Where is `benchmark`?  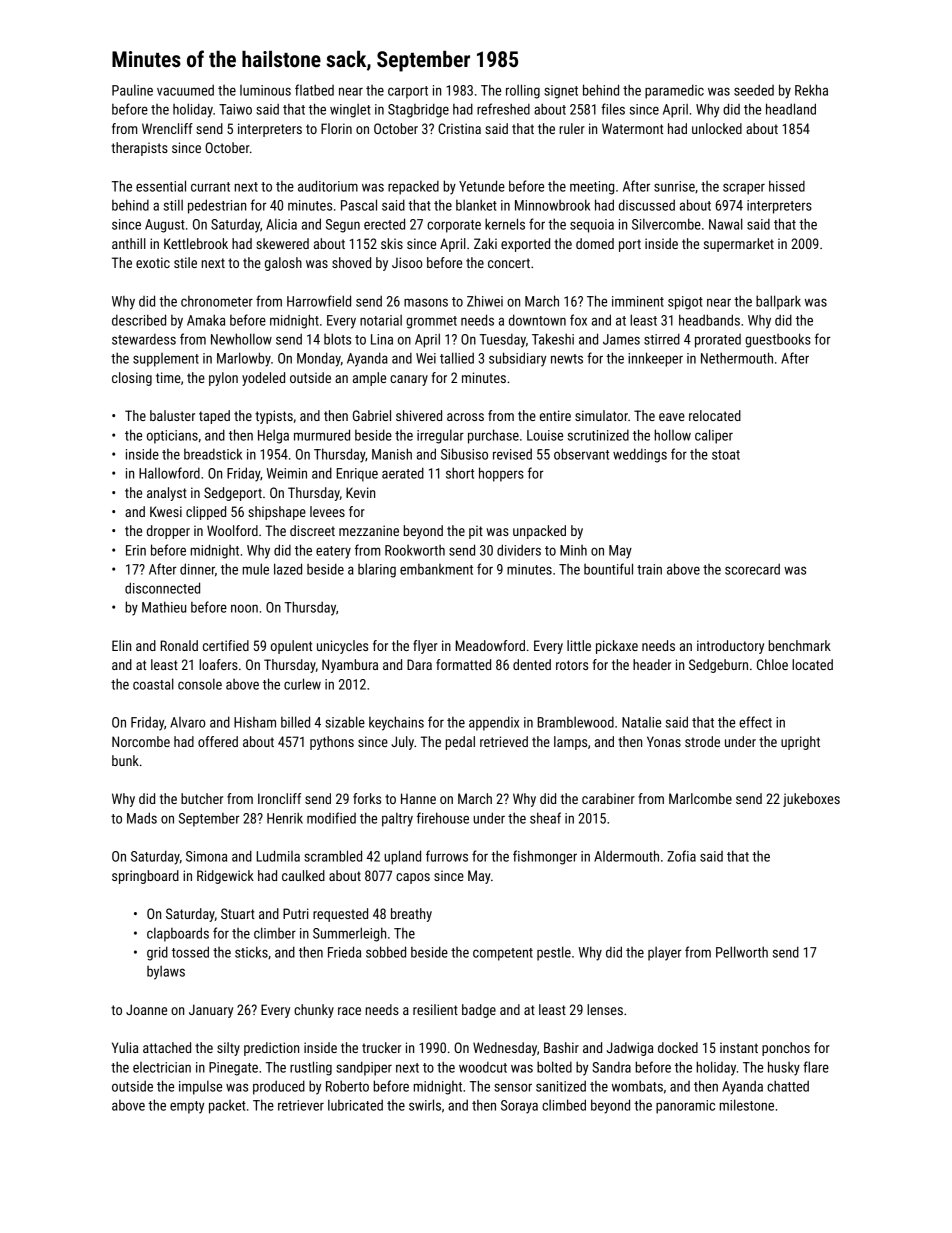 benchmark is located at coordinates (799, 645).
